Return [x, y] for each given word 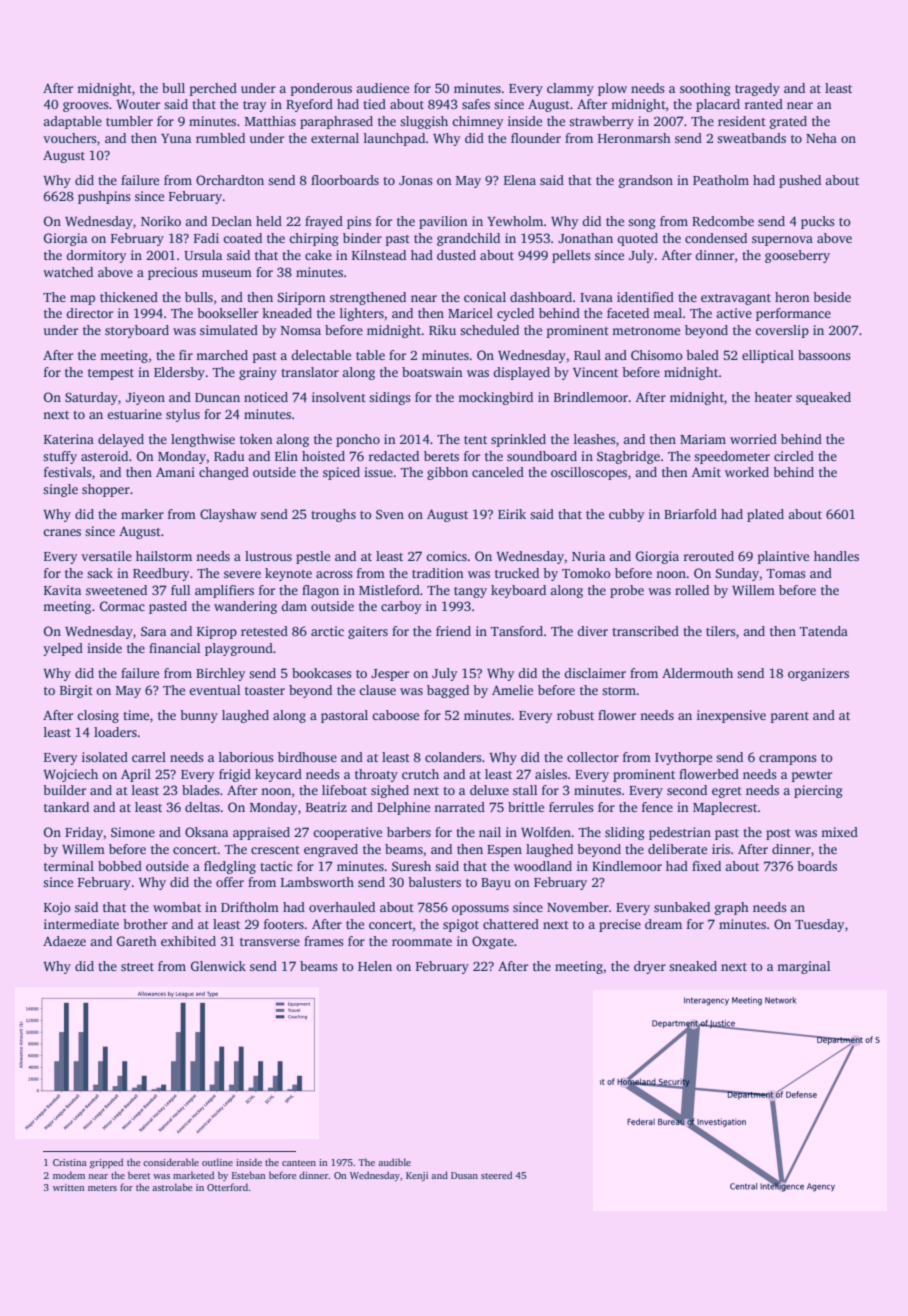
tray [254, 106]
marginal [803, 967]
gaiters [368, 632]
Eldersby [179, 373]
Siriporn [302, 298]
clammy [570, 89]
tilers [721, 631]
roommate [422, 942]
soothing [705, 89]
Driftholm [250, 907]
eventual [214, 690]
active [734, 313]
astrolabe [172, 1187]
